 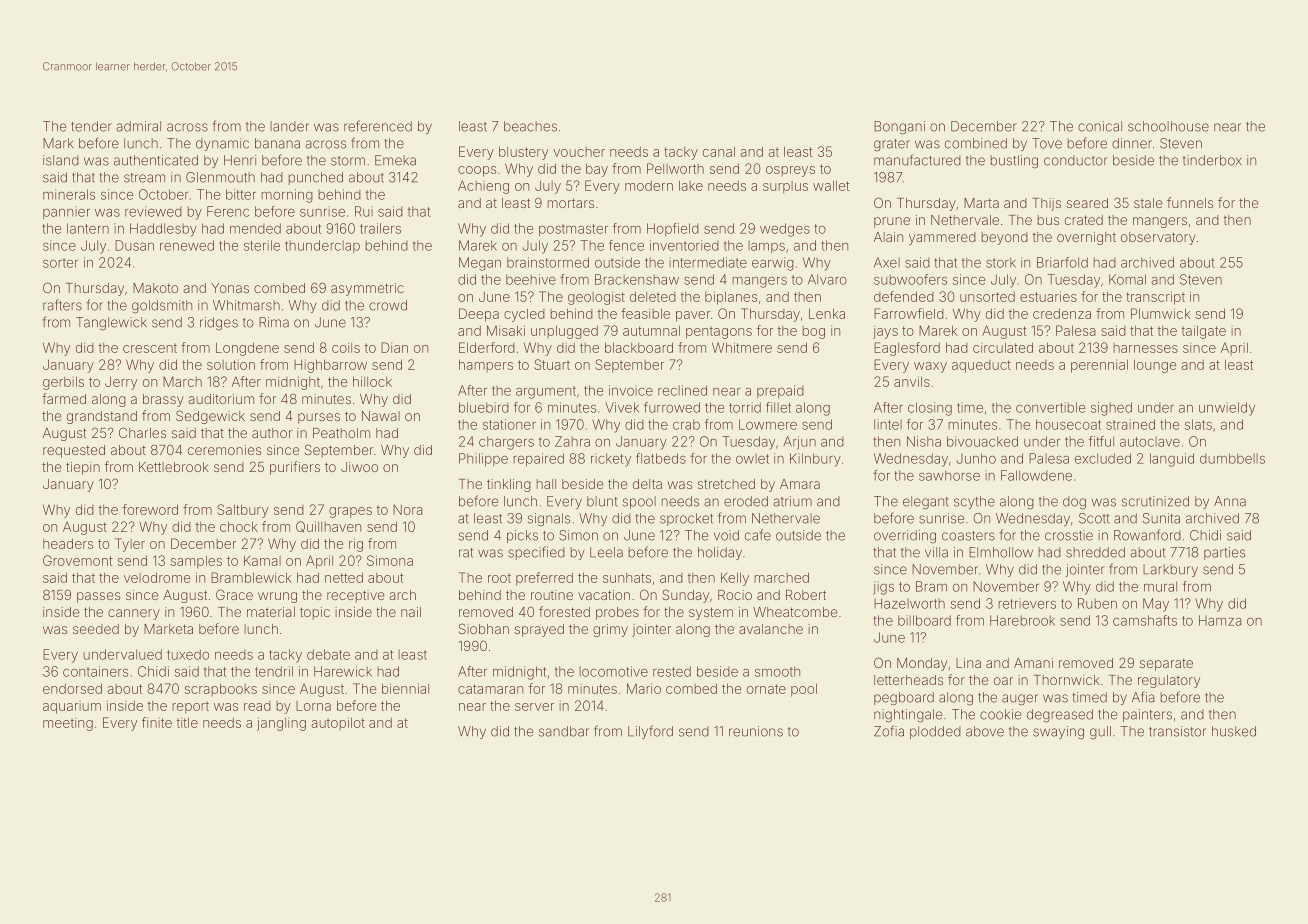 I want to click on title, so click(x=187, y=723).
